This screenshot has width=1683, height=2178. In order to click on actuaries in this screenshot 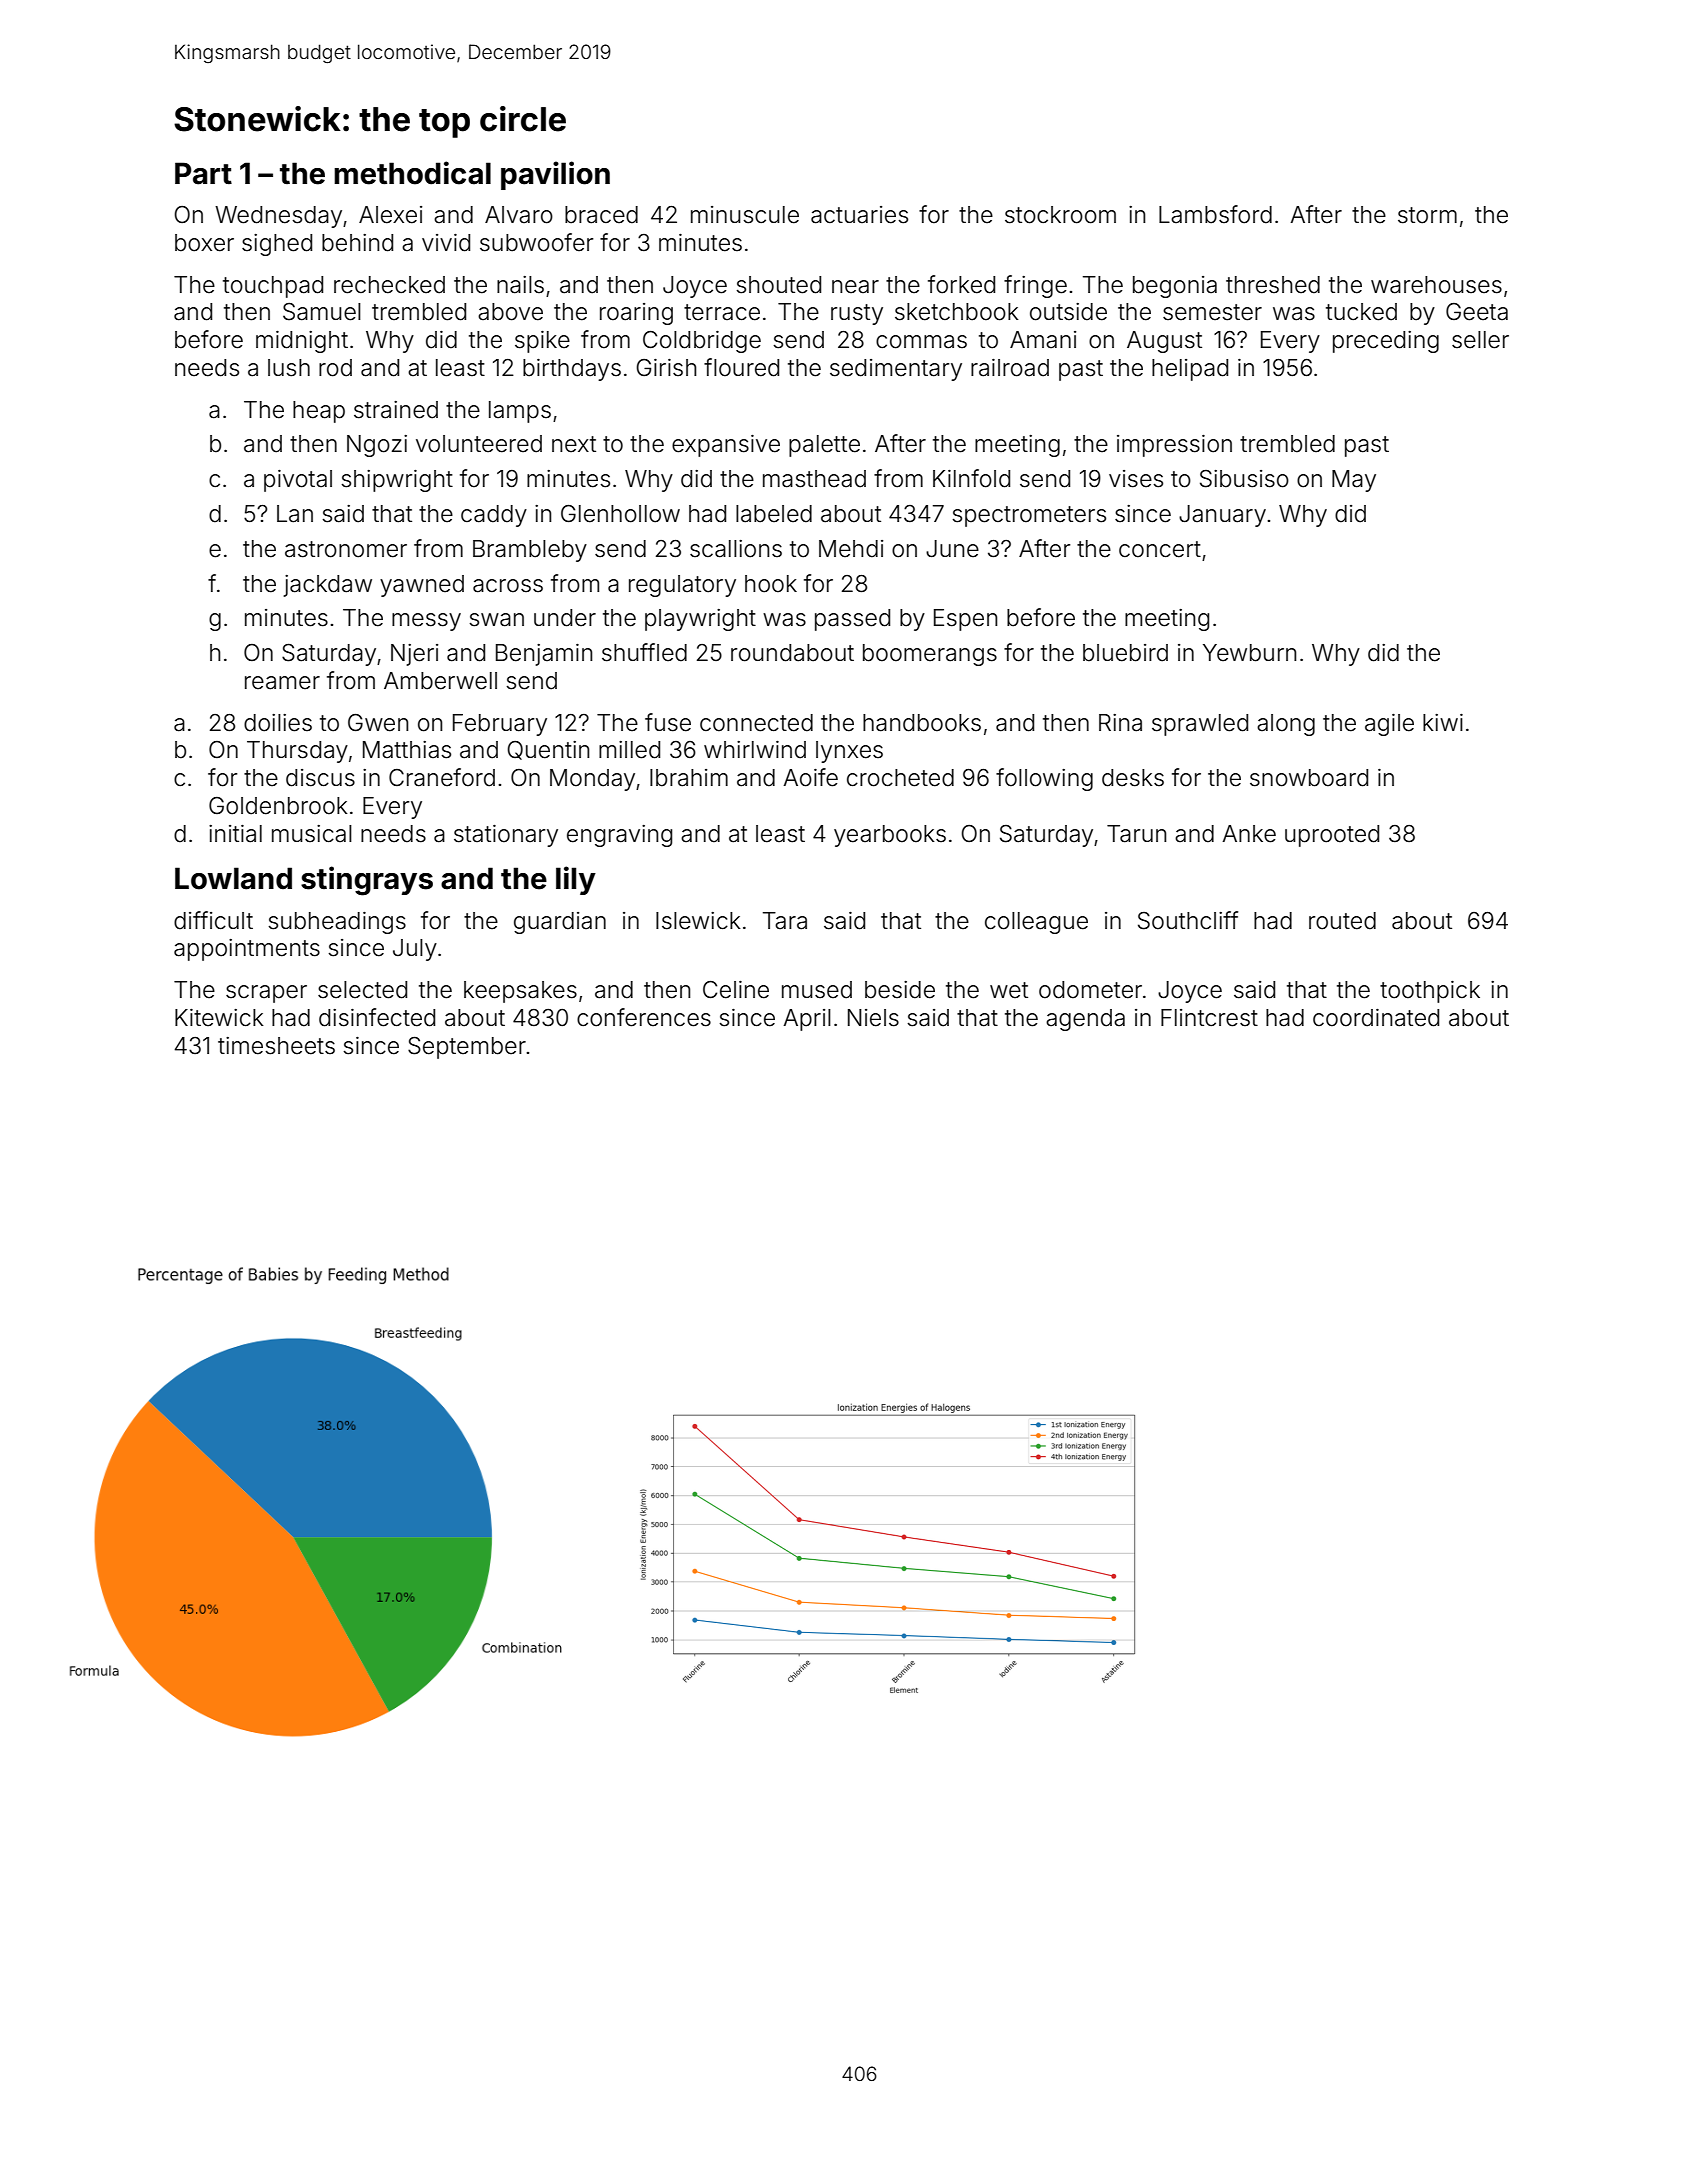, I will do `click(859, 215)`.
